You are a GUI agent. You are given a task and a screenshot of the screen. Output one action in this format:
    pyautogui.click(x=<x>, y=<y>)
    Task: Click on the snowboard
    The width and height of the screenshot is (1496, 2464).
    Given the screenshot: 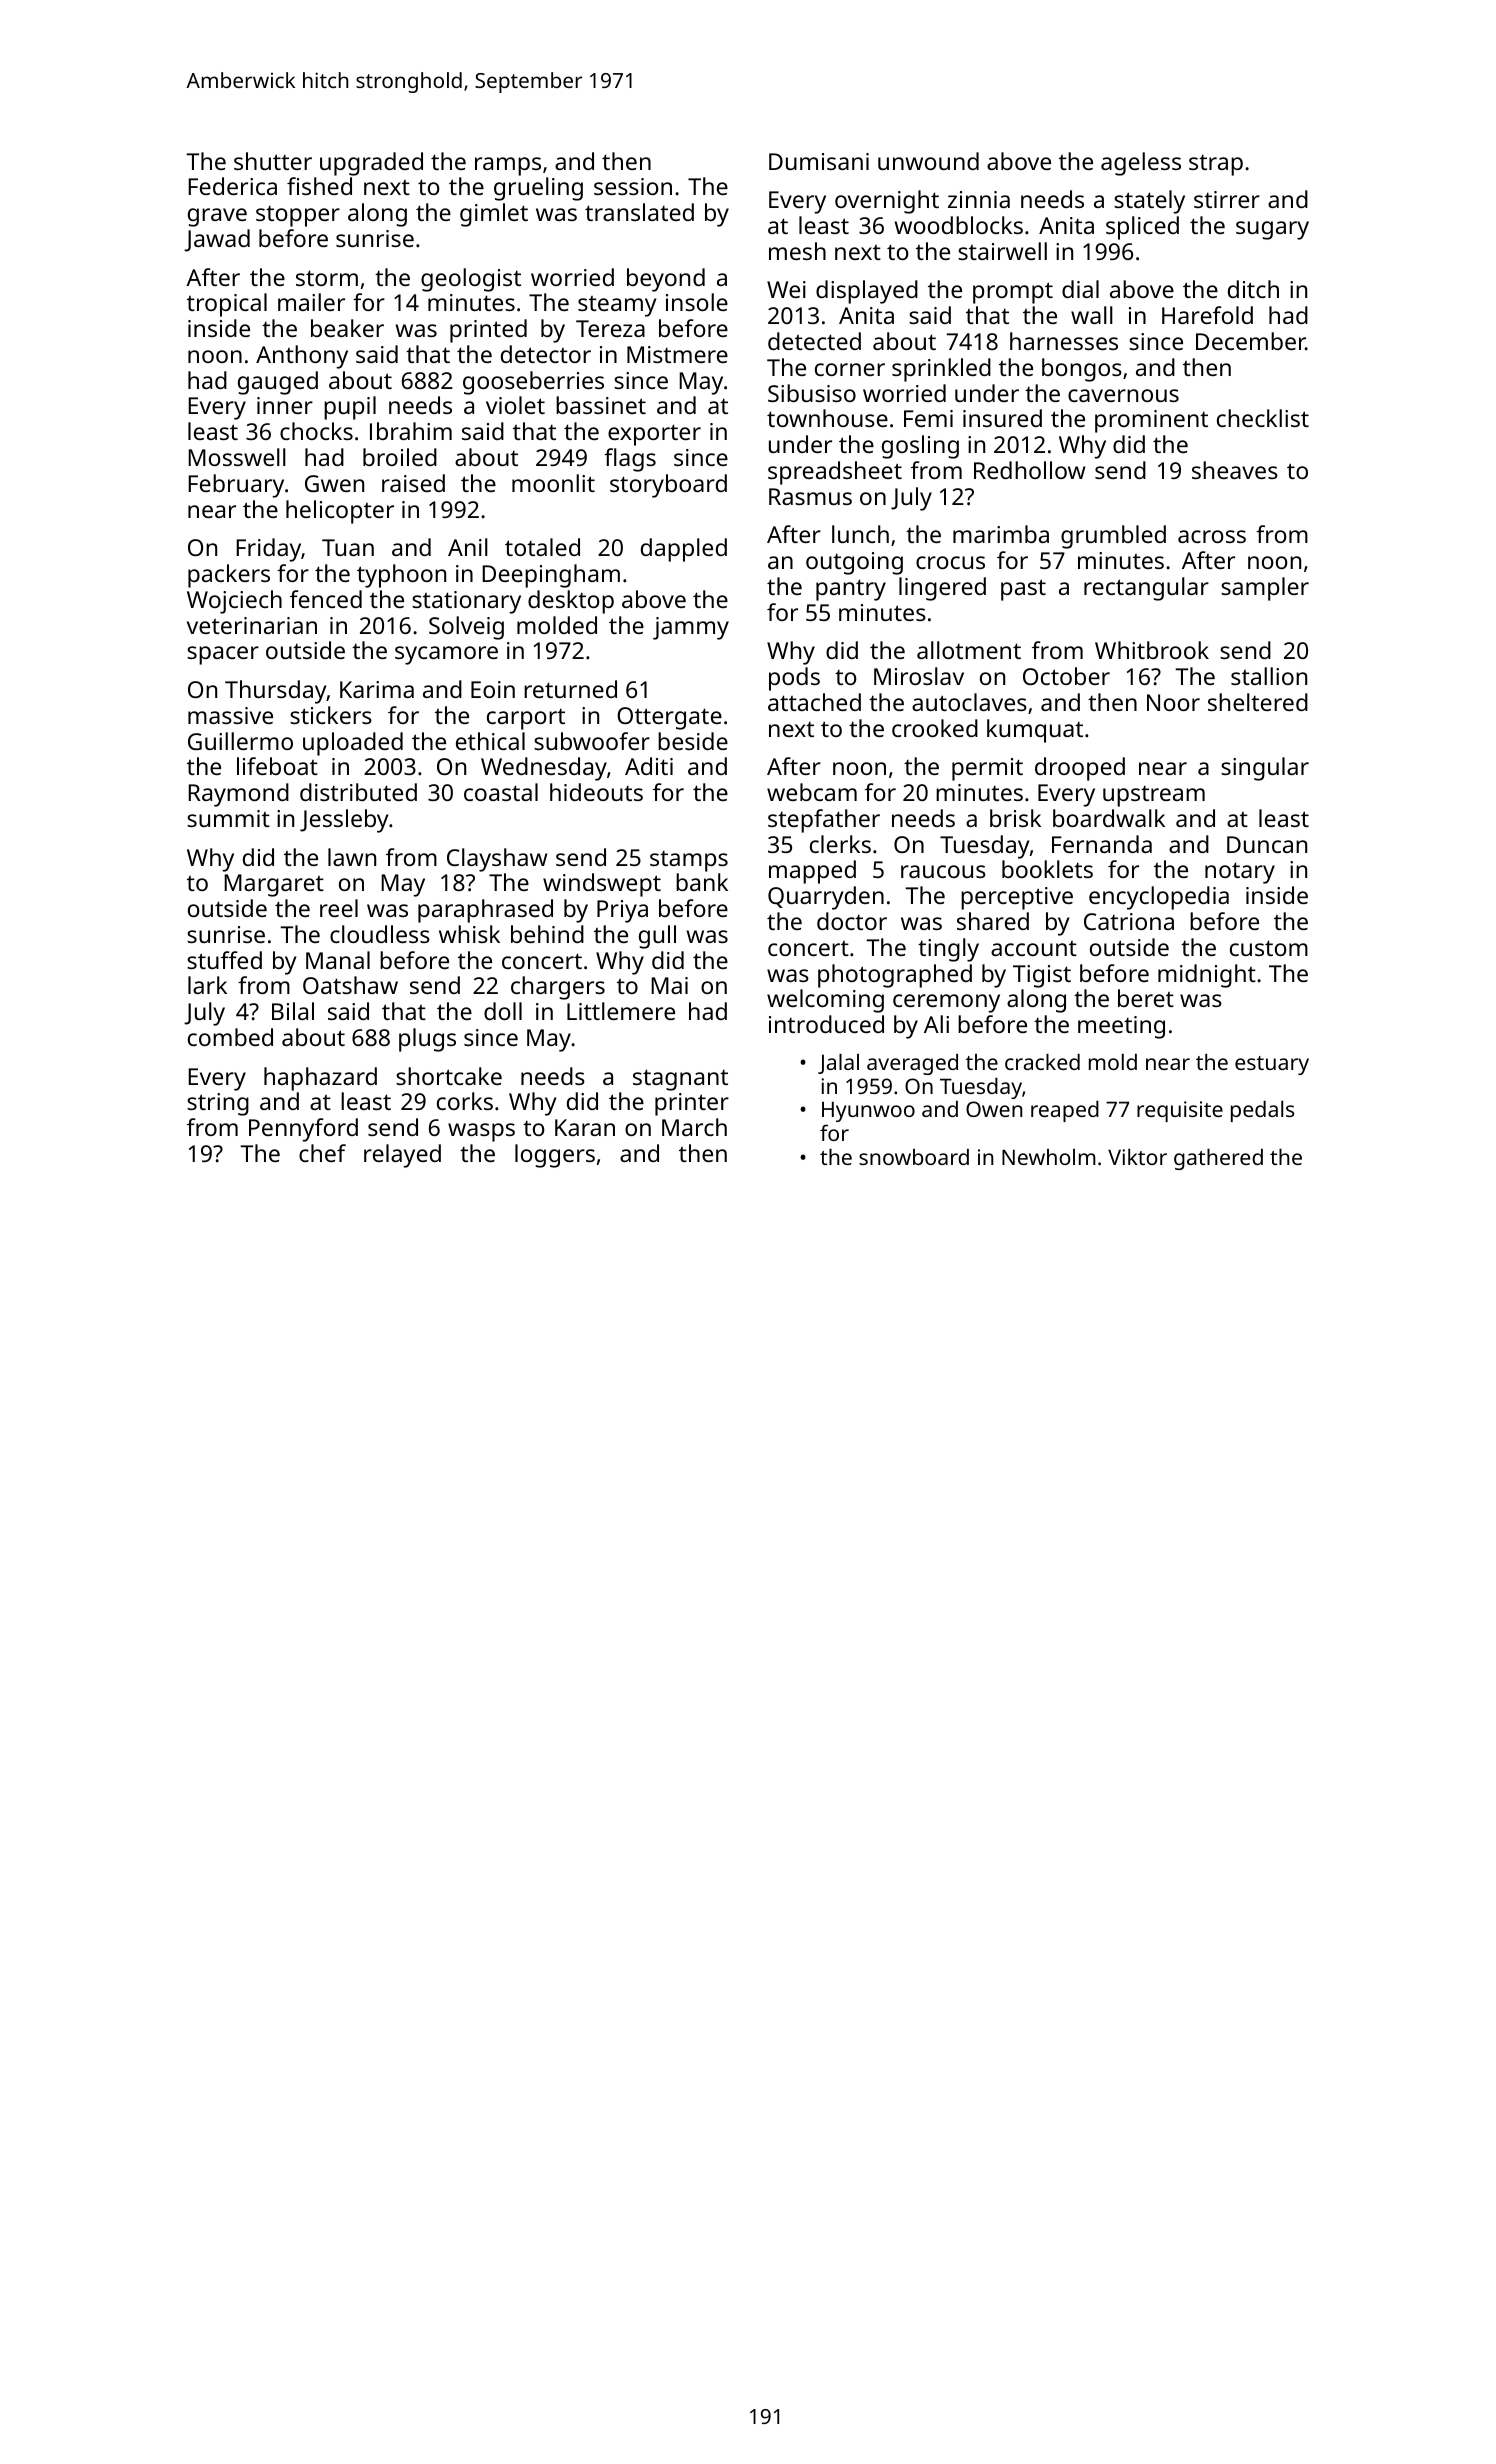 What is the action you would take?
    pyautogui.click(x=914, y=1157)
